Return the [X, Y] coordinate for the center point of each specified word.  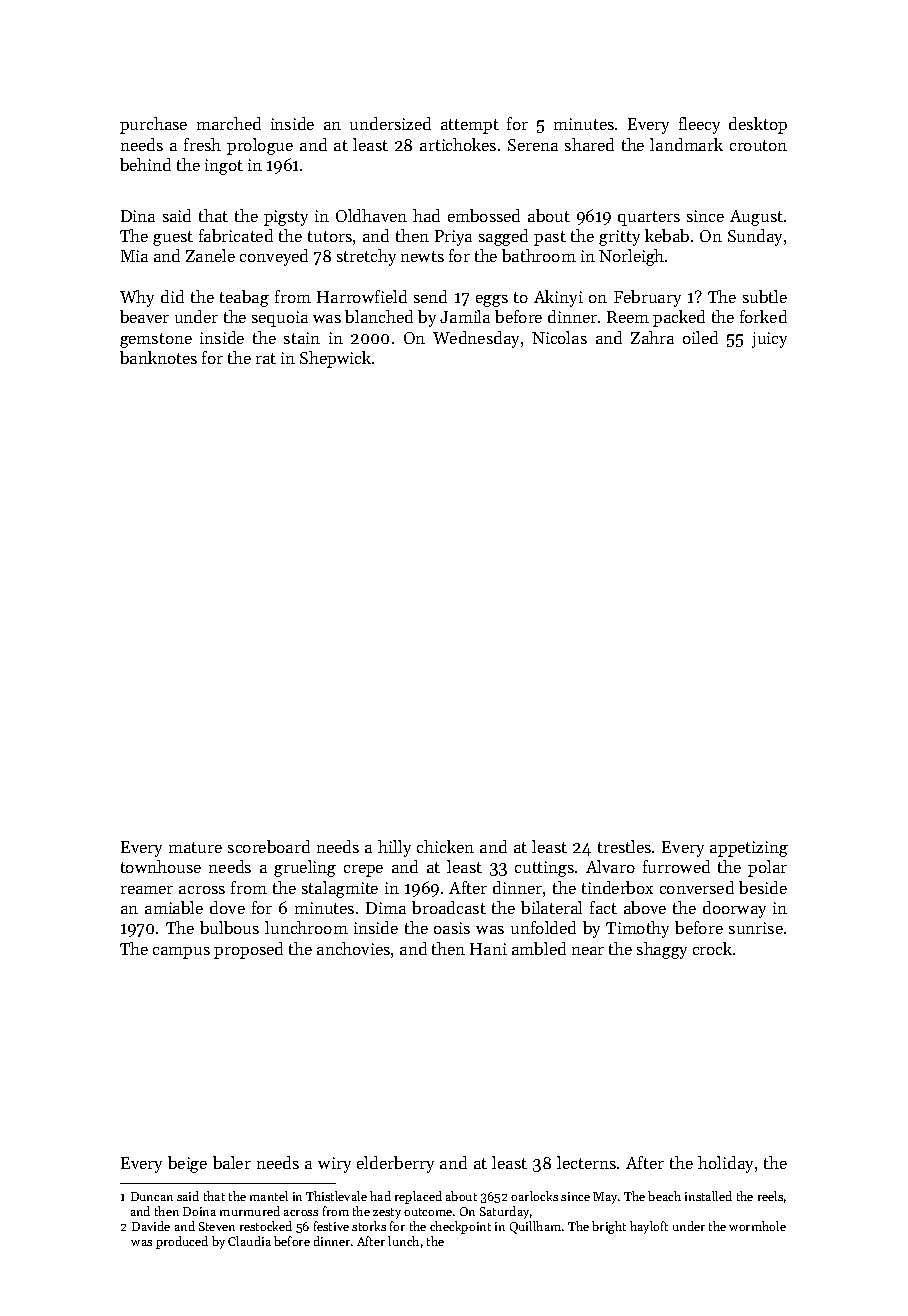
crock [712, 948]
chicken [445, 846]
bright [609, 1227]
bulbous [229, 927]
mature [195, 847]
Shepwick [335, 359]
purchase [153, 125]
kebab [667, 235]
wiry [334, 1165]
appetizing [749, 849]
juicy [769, 340]
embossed [484, 215]
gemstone [156, 340]
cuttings [544, 869]
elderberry [395, 1164]
